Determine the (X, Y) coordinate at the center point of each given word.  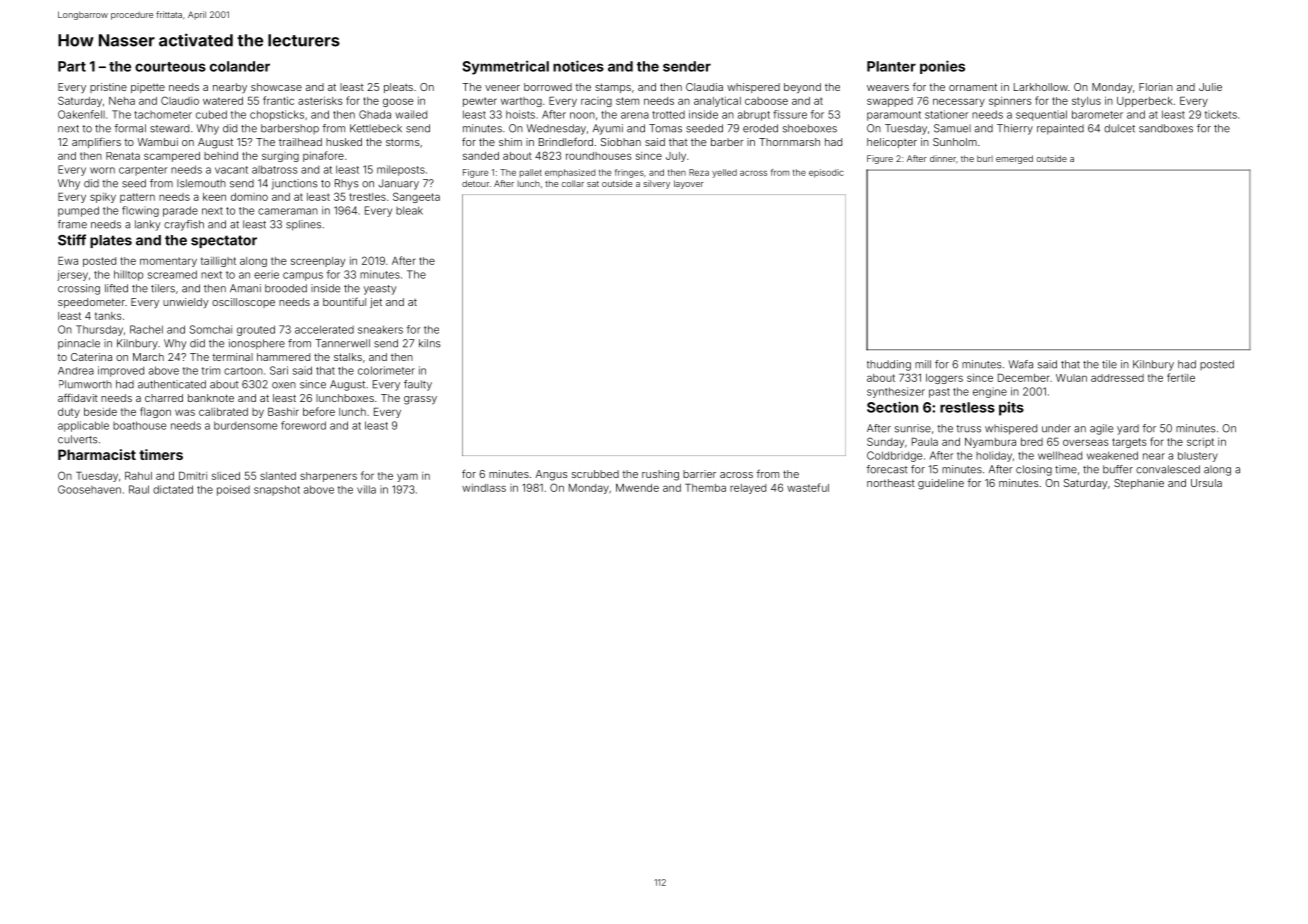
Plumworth (85, 384)
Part (72, 66)
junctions (295, 184)
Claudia (704, 87)
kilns (430, 343)
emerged (1014, 159)
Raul (139, 489)
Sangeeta (416, 197)
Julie (1210, 87)
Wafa (1021, 364)
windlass (484, 488)
